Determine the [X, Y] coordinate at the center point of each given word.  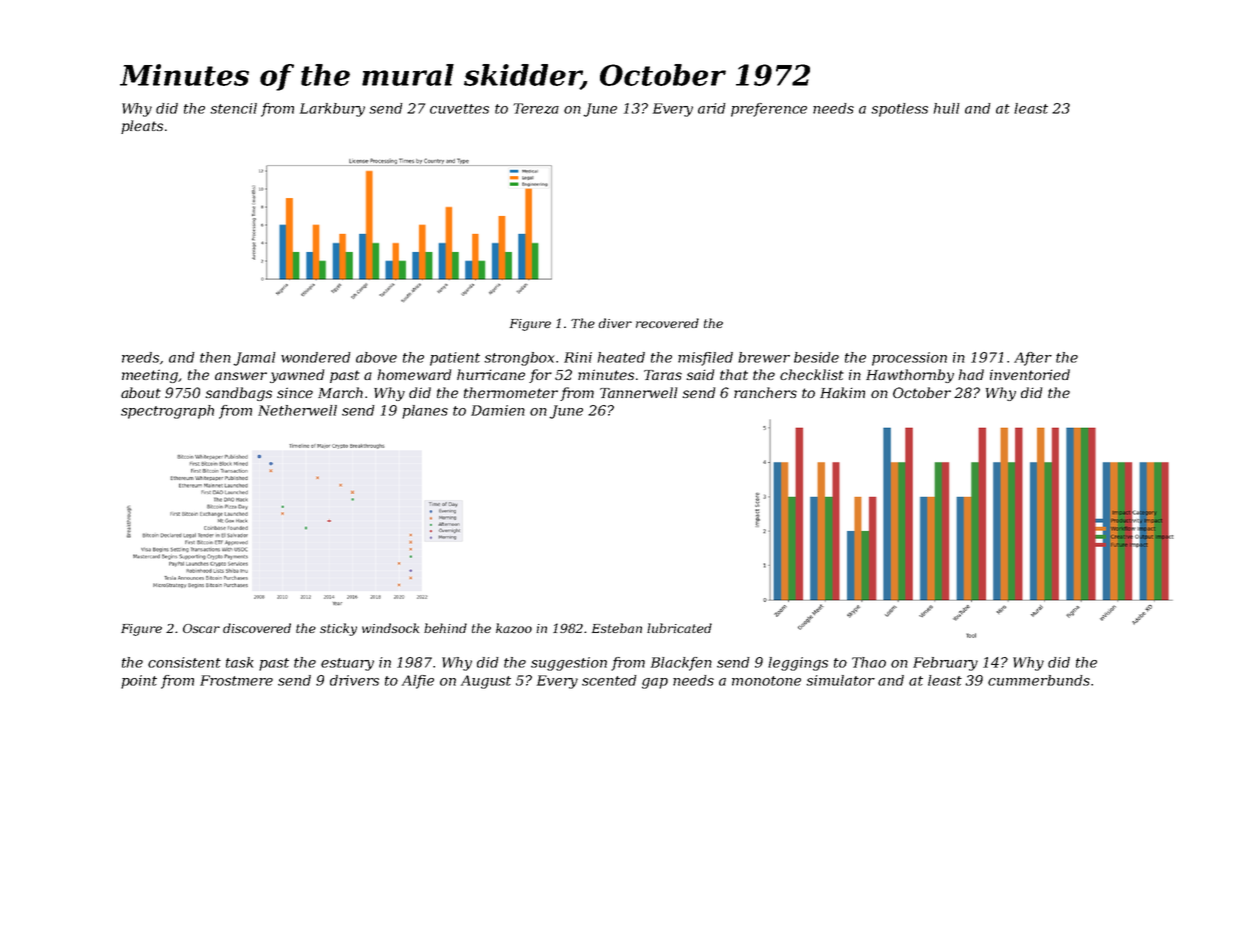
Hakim [842, 392]
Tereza [536, 108]
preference [769, 110]
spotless [899, 110]
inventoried [1030, 374]
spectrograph [167, 412]
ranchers [765, 392]
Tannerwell [638, 392]
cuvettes [459, 109]
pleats [142, 127]
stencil [233, 108]
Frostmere [236, 680]
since [295, 392]
